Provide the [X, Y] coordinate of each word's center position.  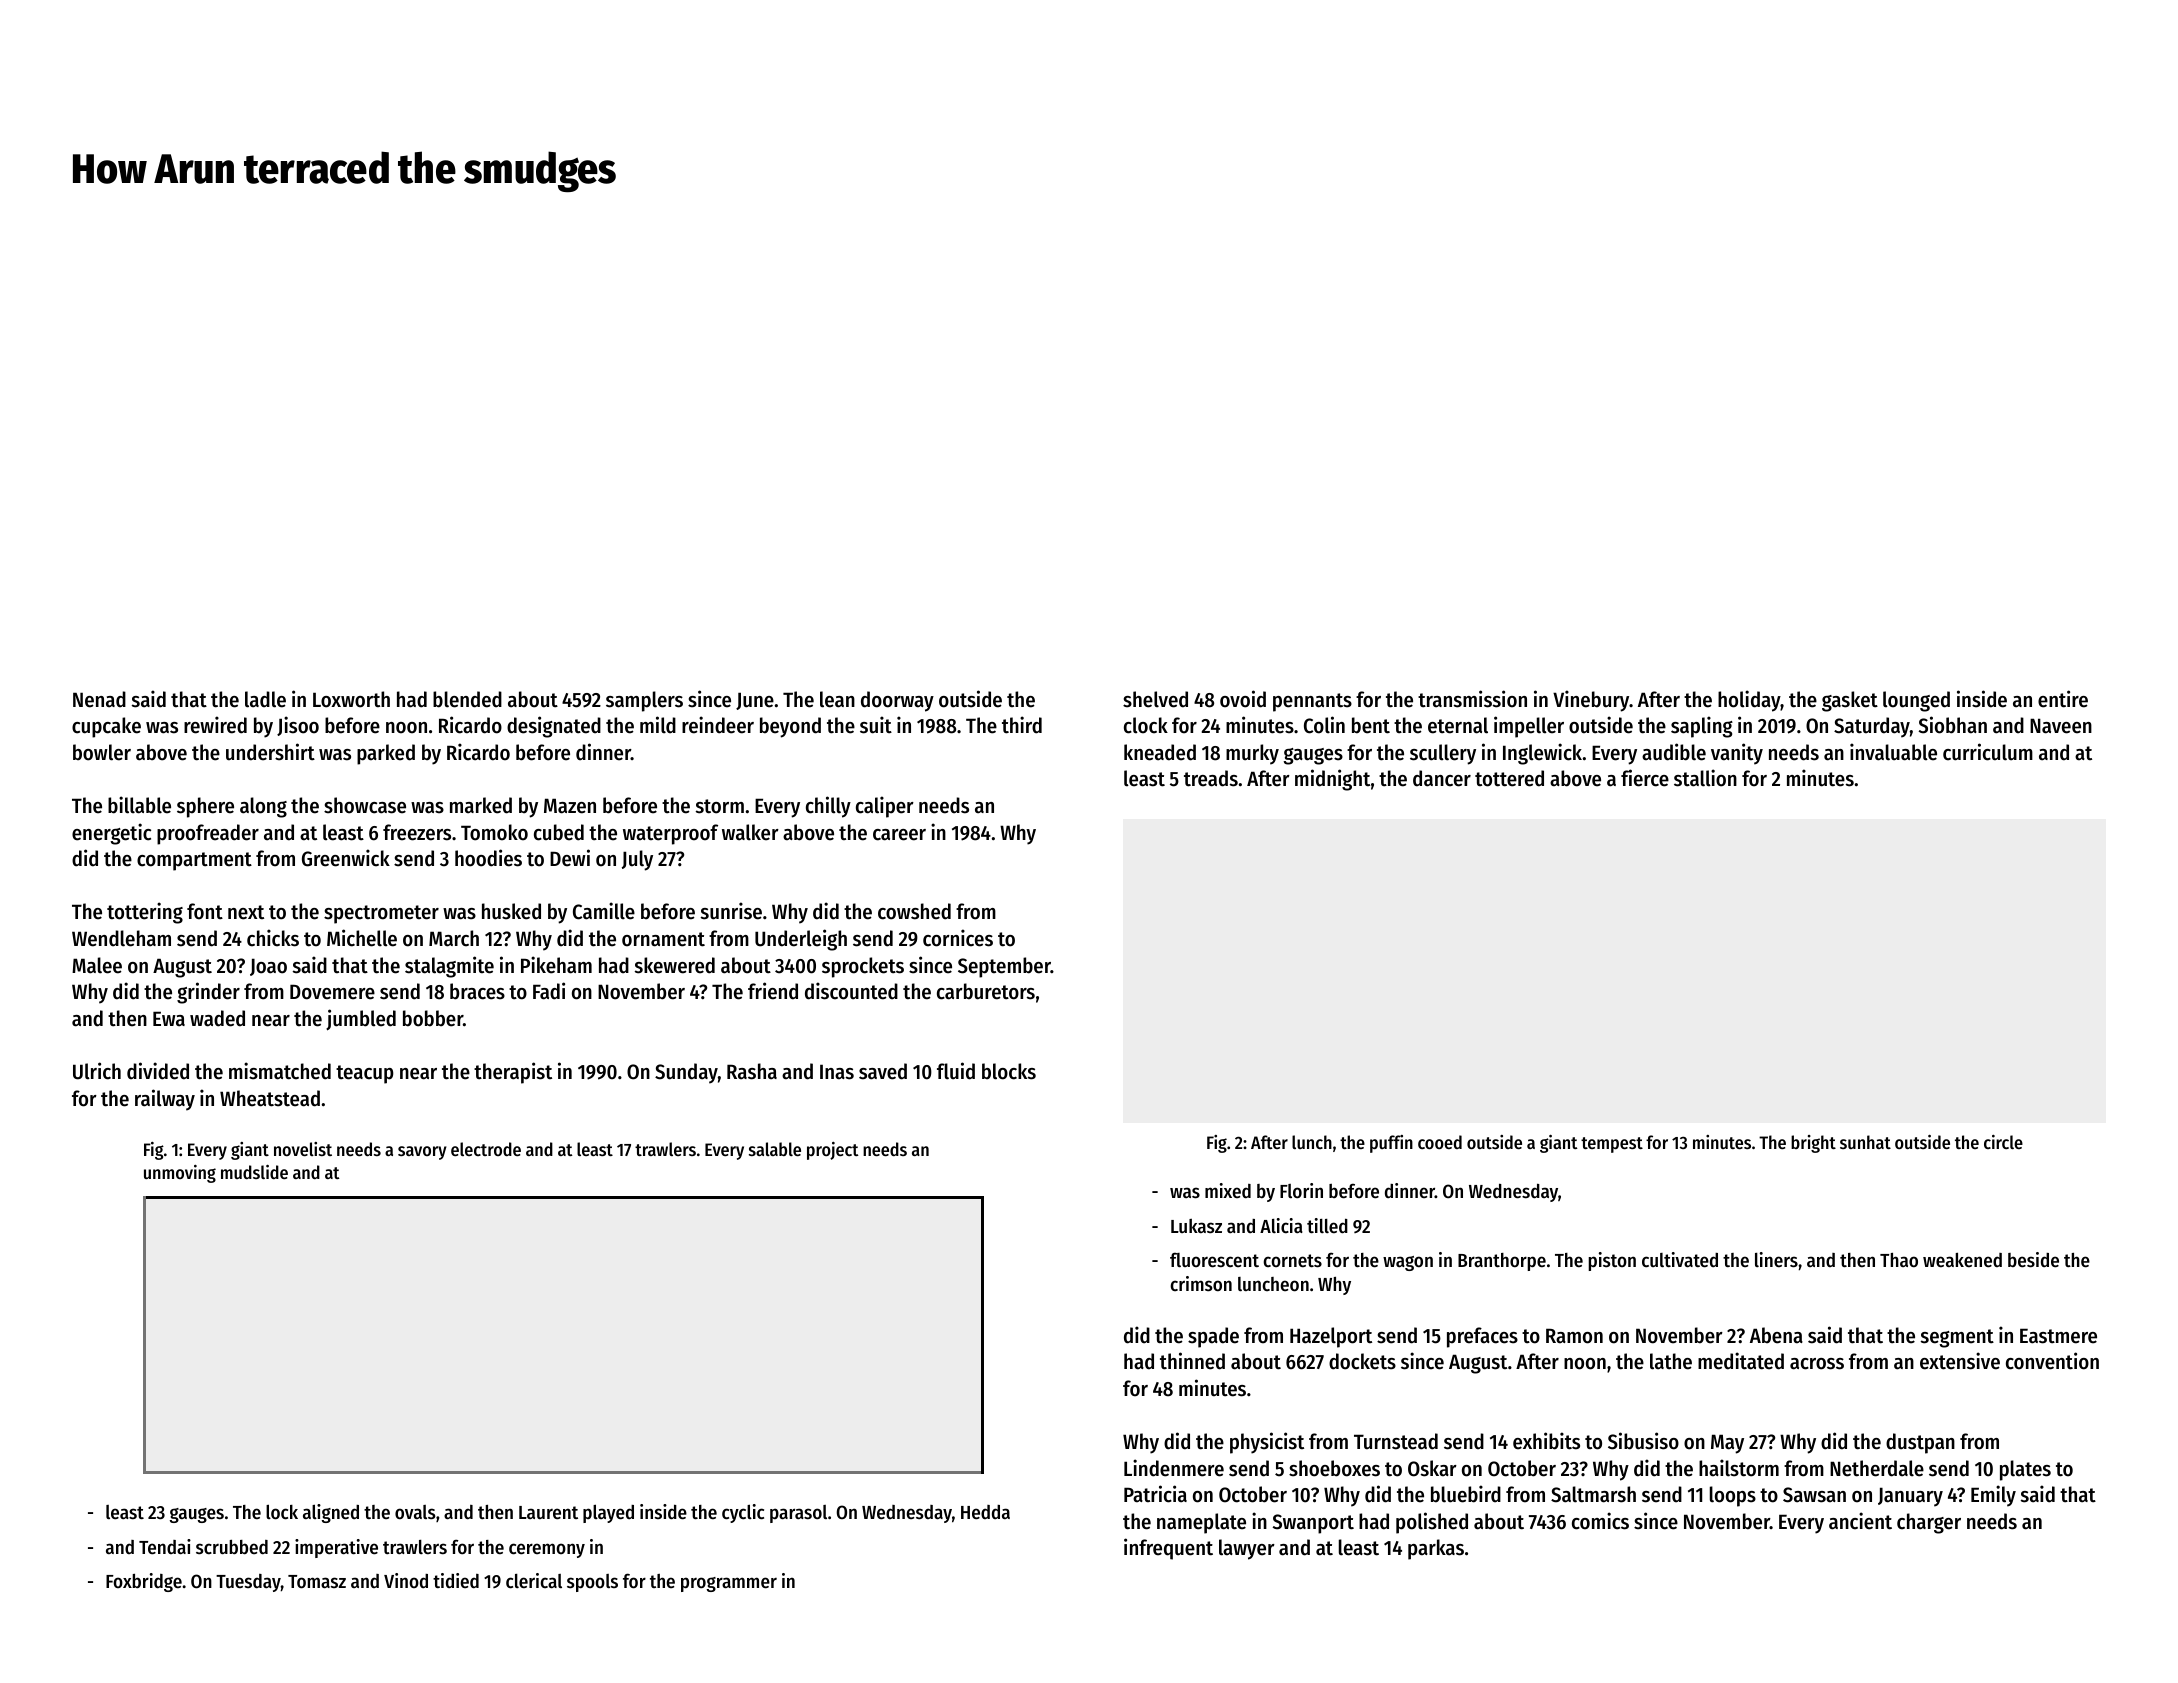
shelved [1155, 699]
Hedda [985, 1512]
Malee [97, 965]
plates [2025, 1470]
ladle [265, 699]
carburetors [986, 991]
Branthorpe [1502, 1262]
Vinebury [1591, 701]
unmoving [180, 1174]
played [608, 1513]
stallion [1705, 778]
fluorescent [1214, 1260]
